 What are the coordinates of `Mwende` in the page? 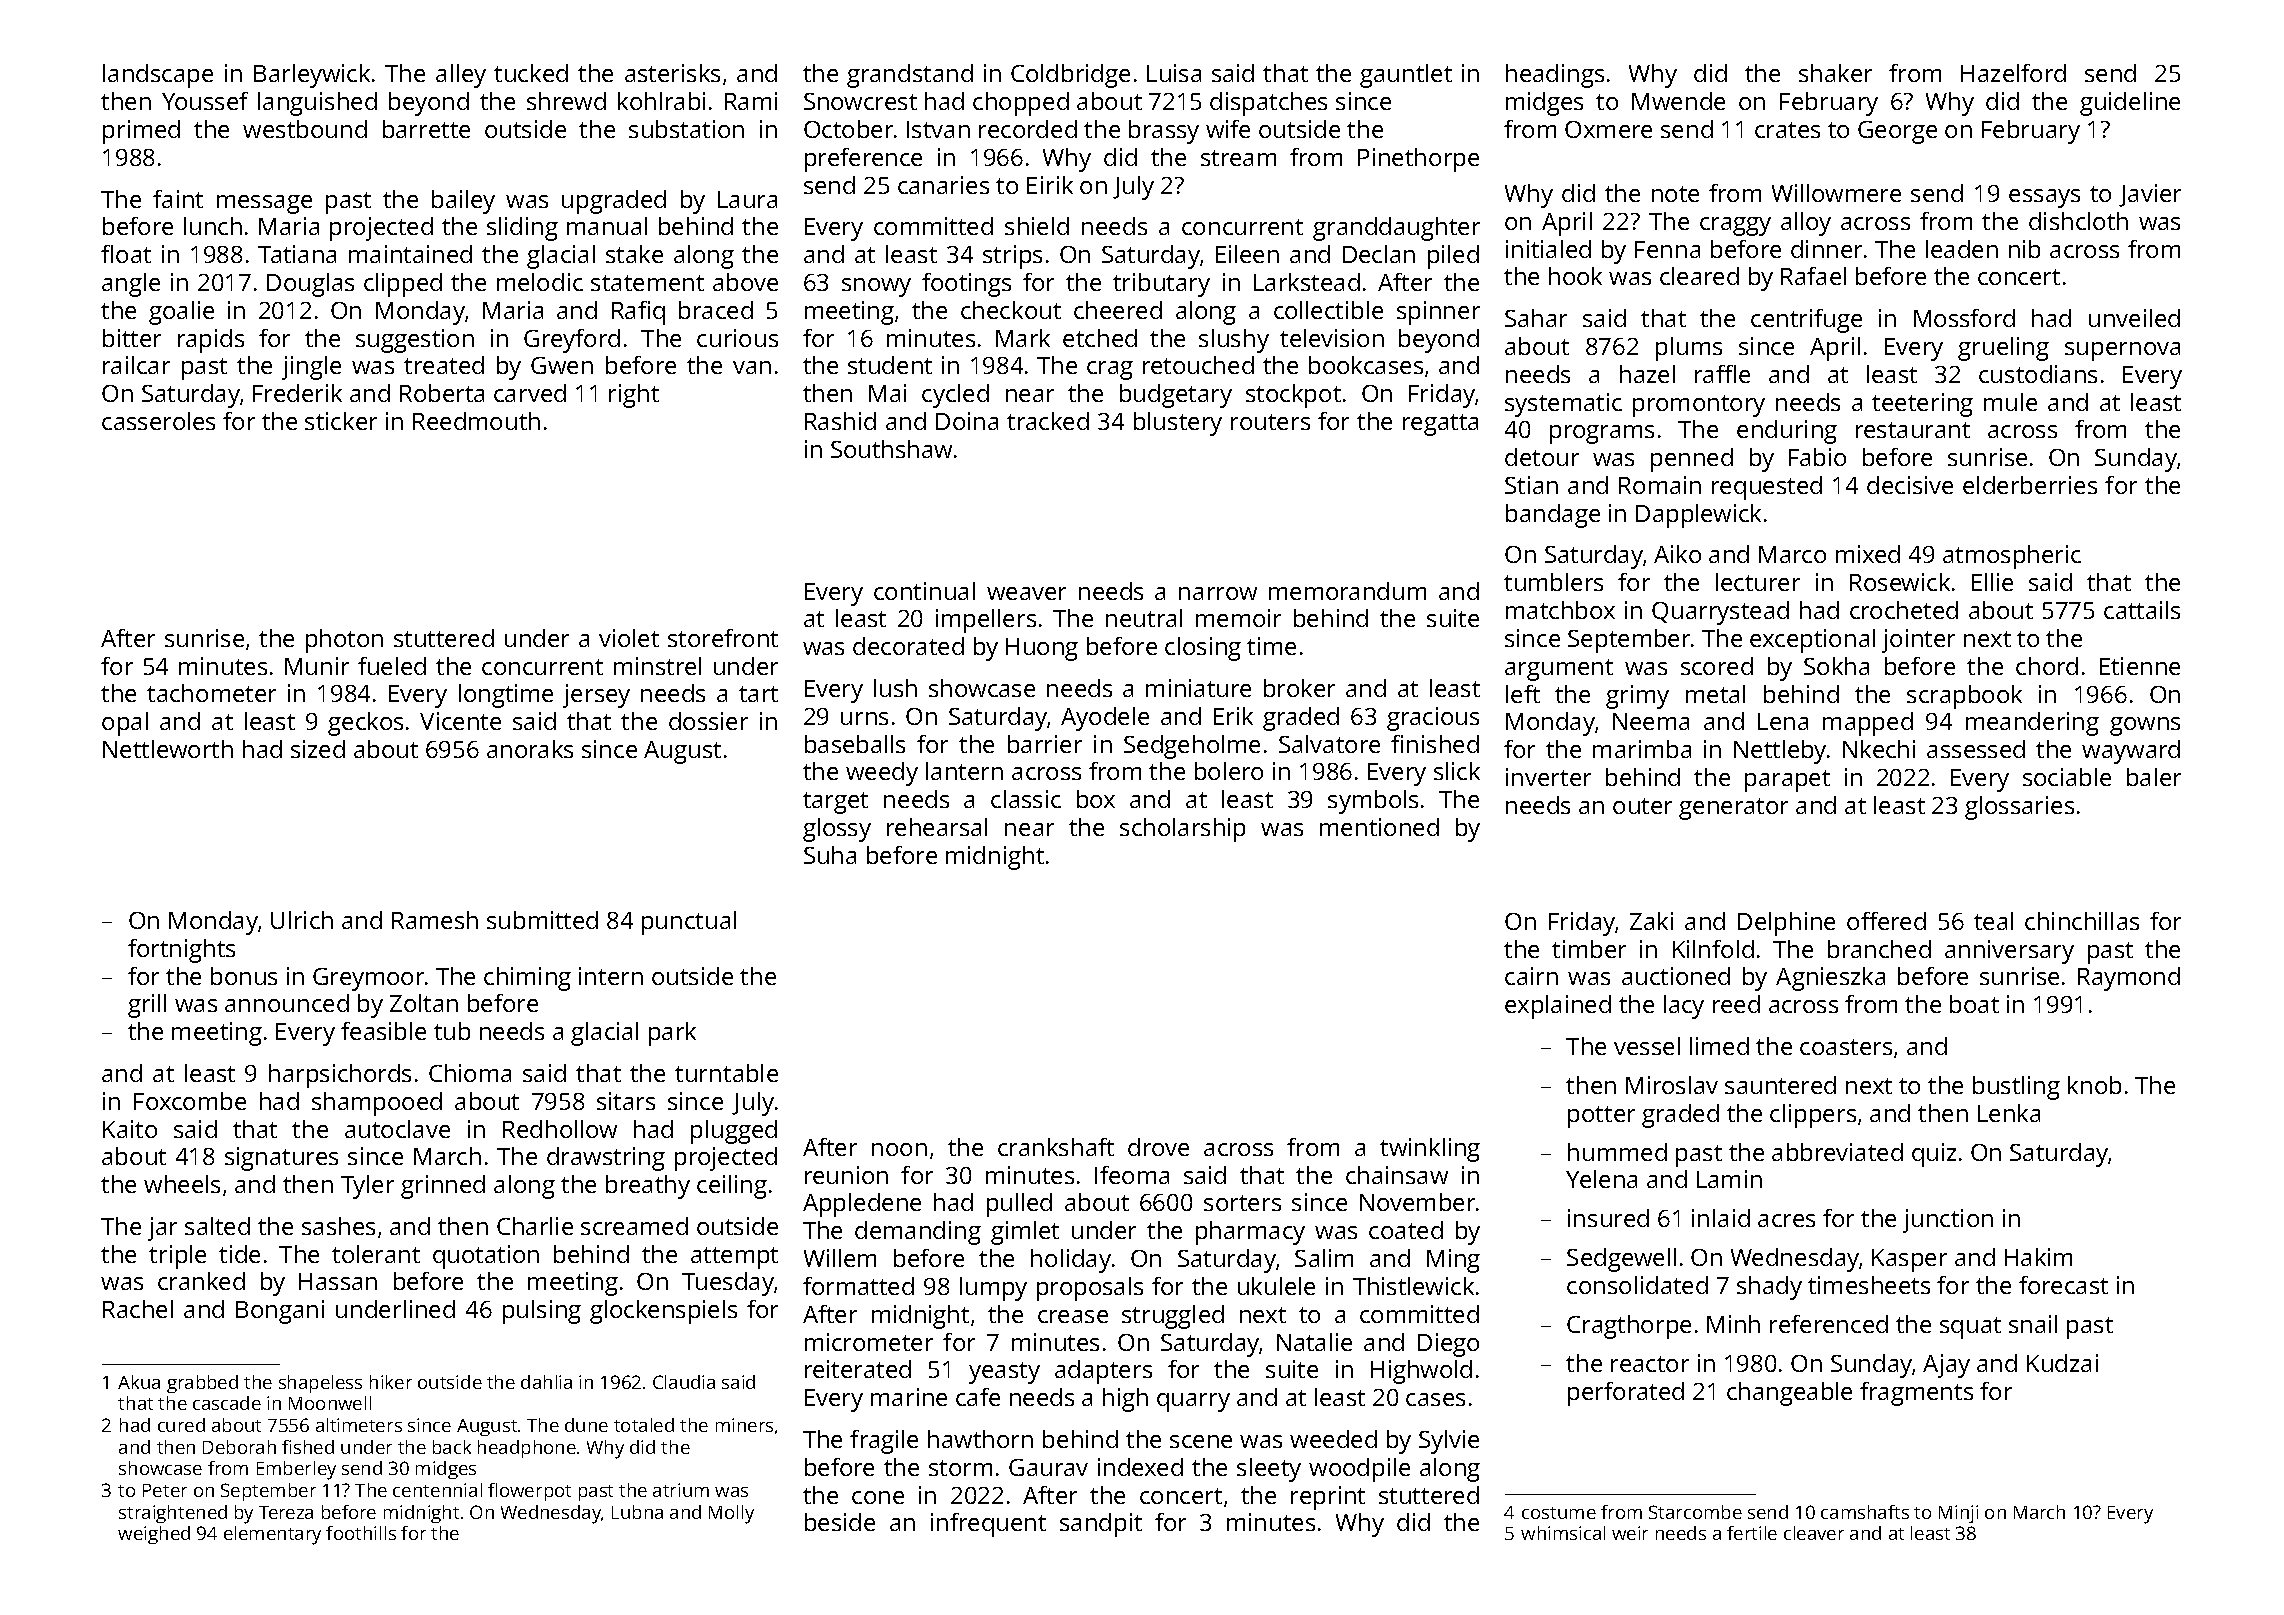 It's located at (1678, 101).
